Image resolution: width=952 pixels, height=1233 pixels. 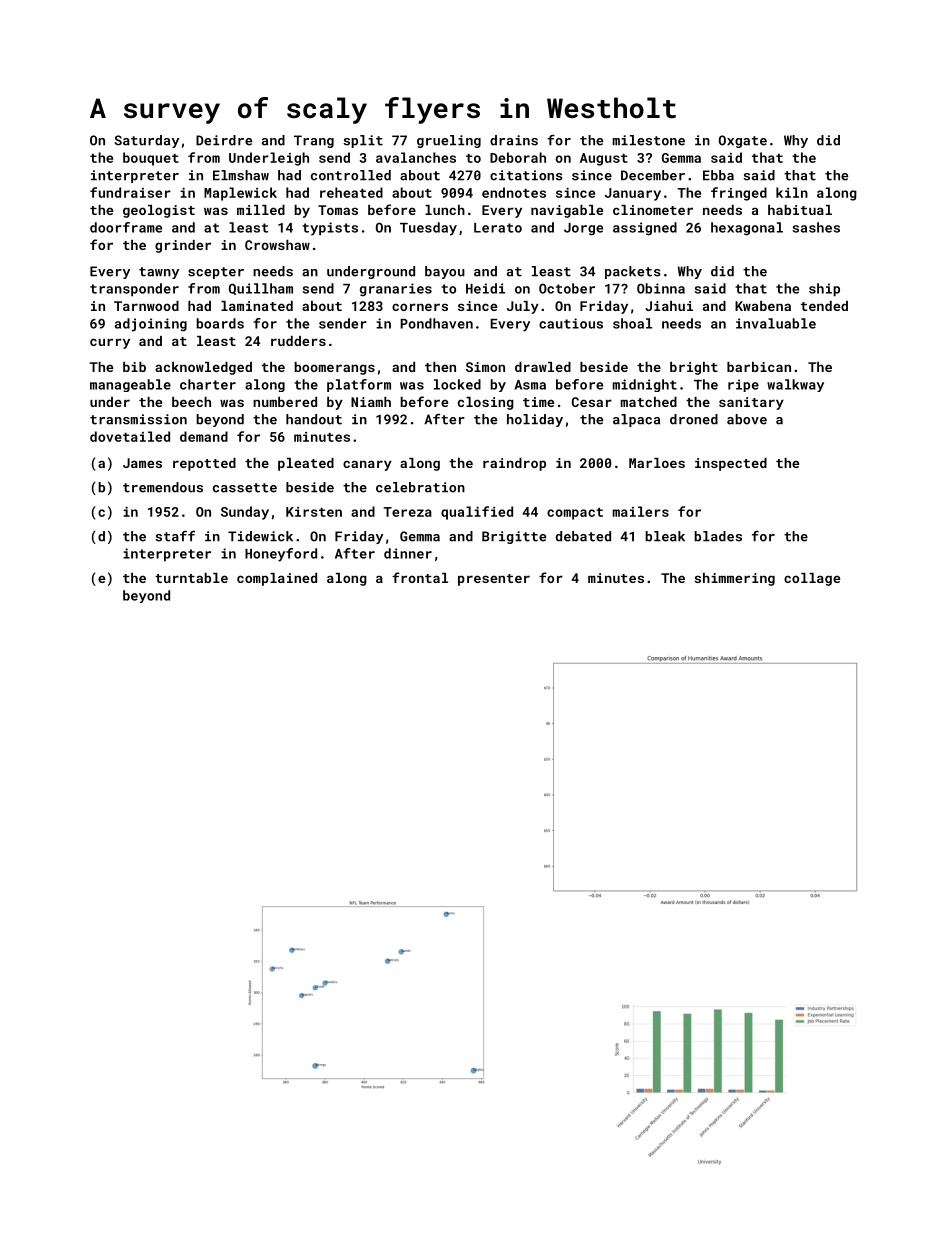 What do you see at coordinates (277, 579) in the screenshot?
I see `complained` at bounding box center [277, 579].
